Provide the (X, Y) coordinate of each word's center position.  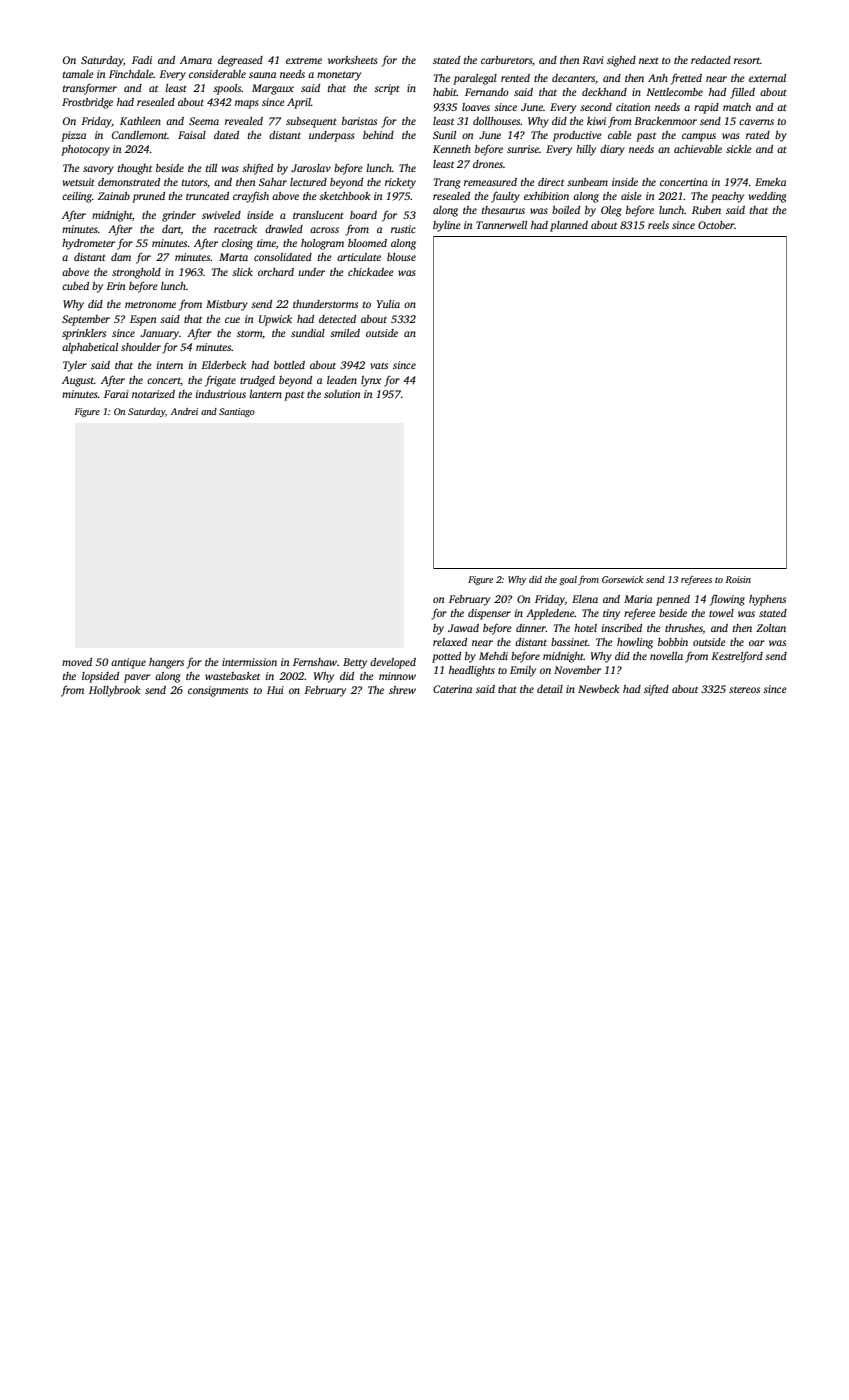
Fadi (142, 60)
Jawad (463, 628)
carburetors (506, 60)
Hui (275, 690)
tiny (611, 614)
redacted (711, 60)
